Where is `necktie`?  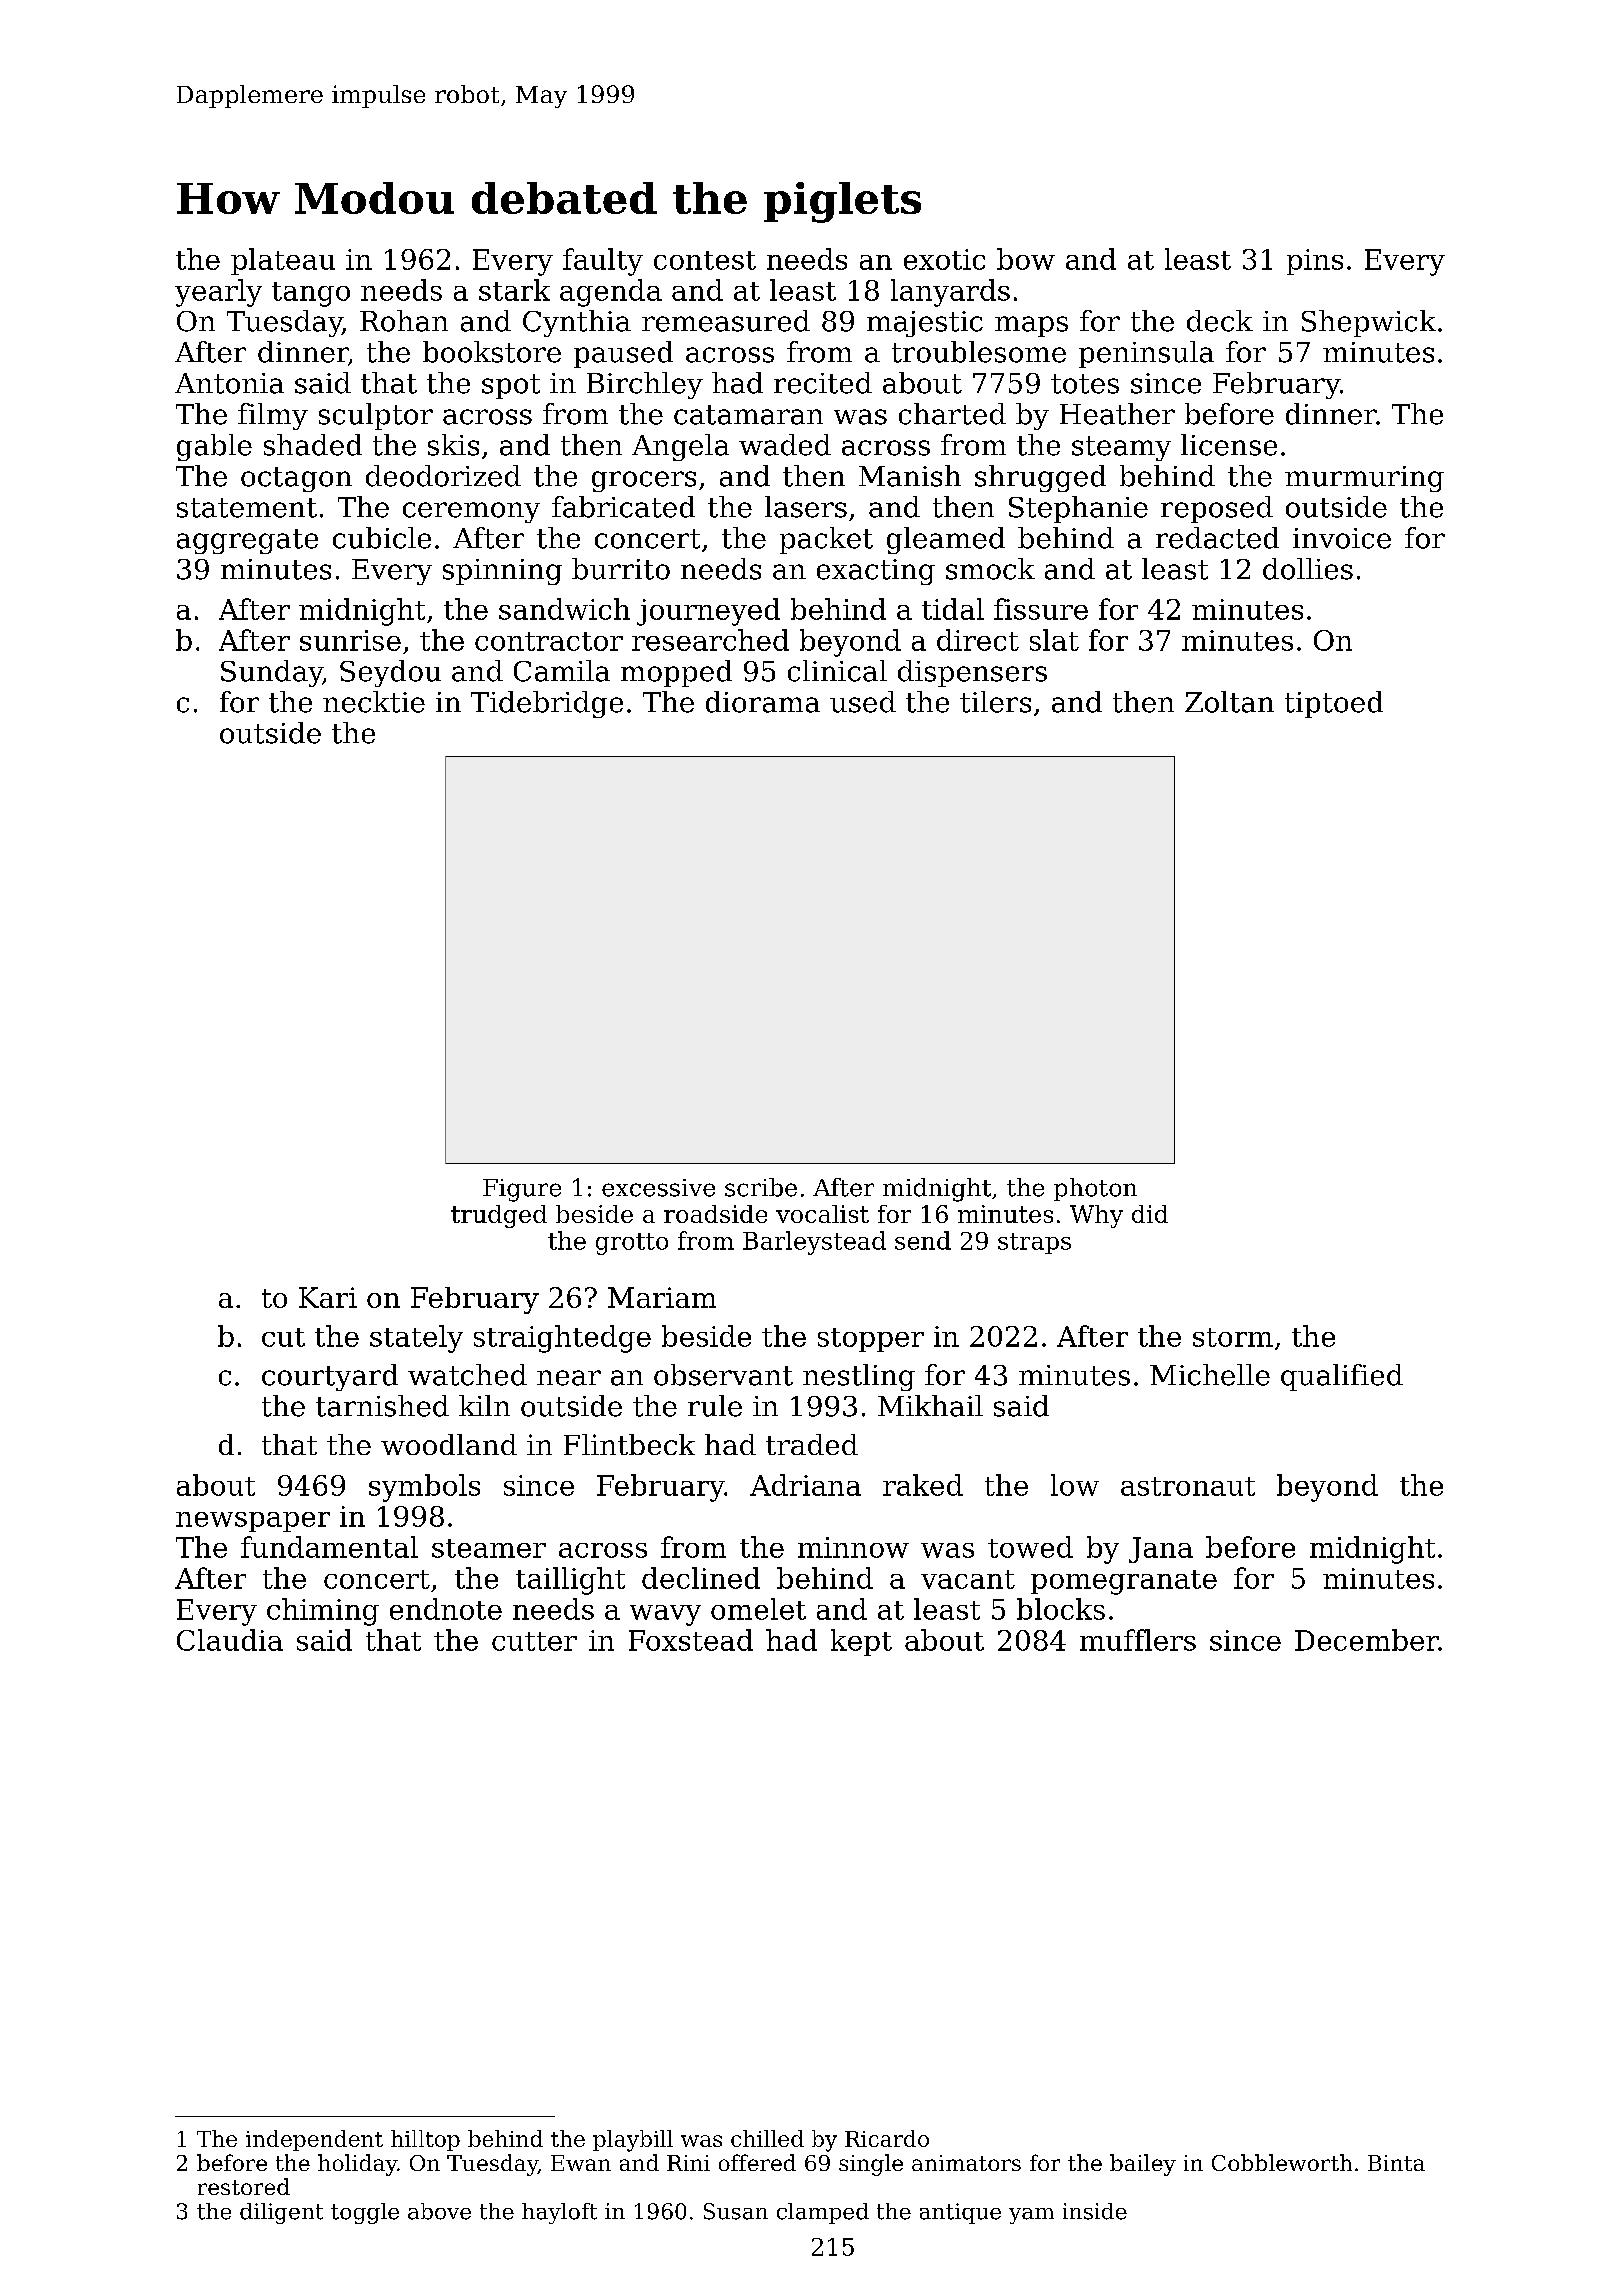 necktie is located at coordinates (374, 702).
